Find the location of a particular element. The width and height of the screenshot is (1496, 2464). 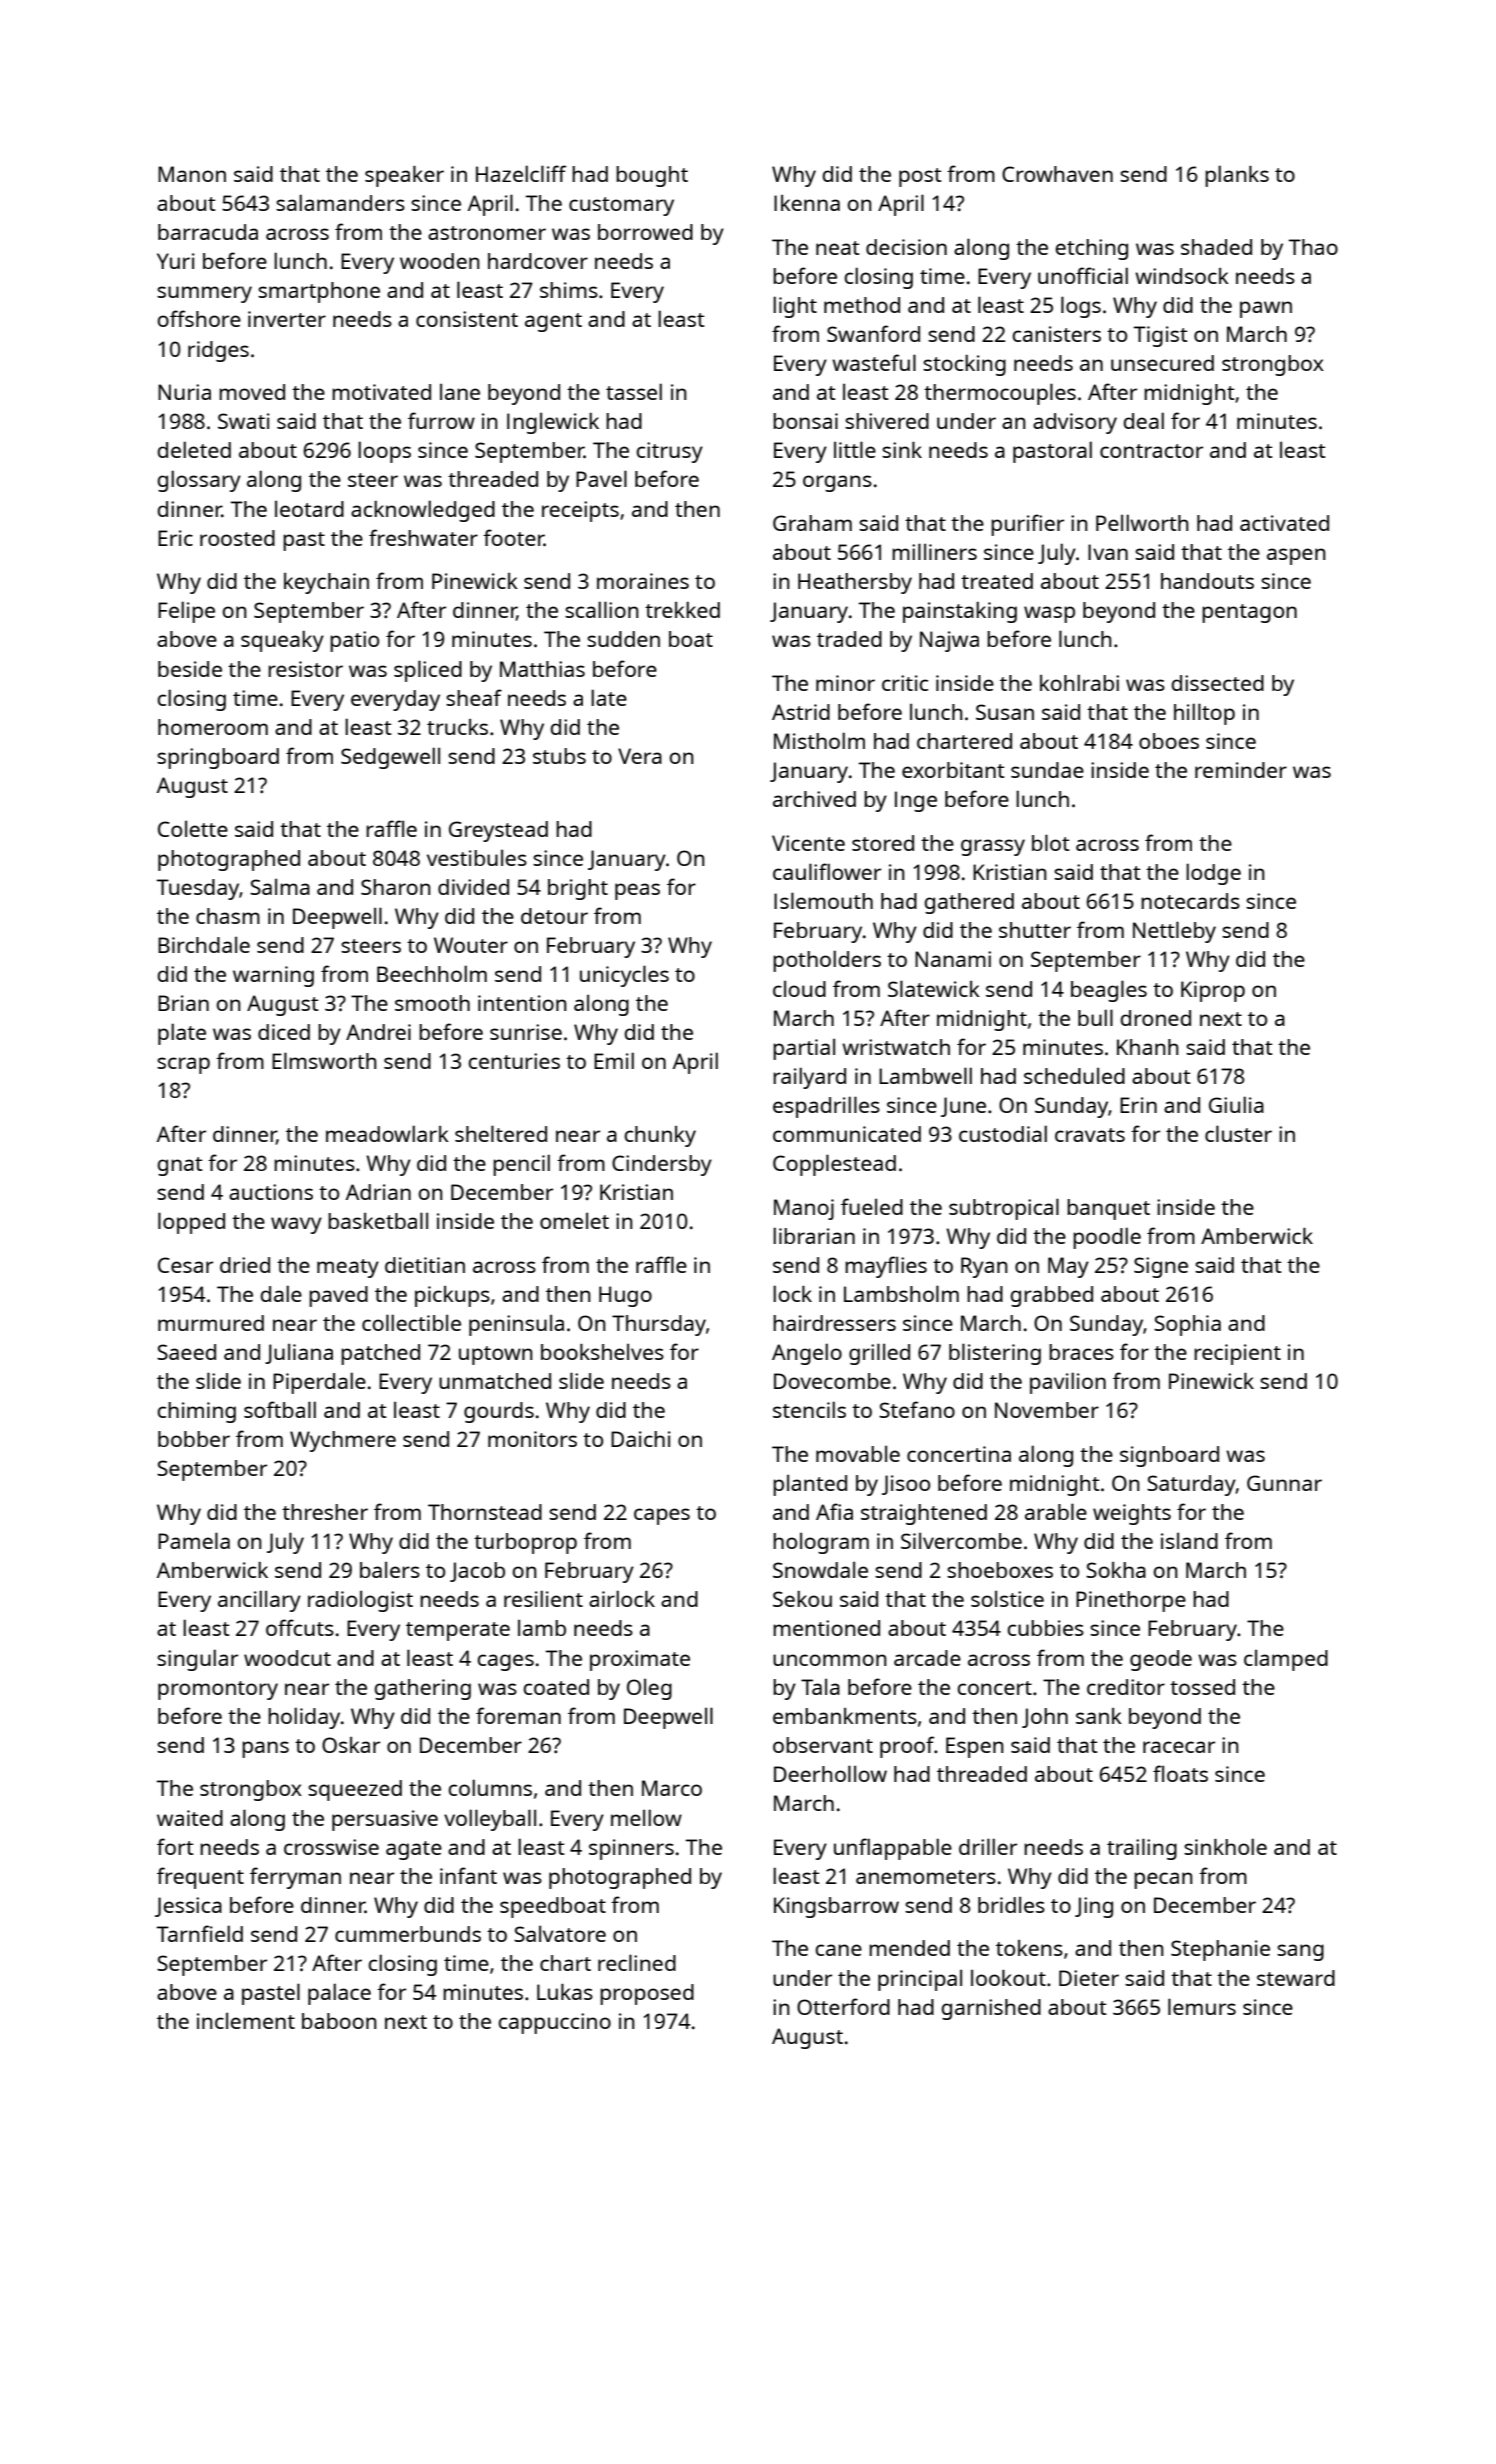

floats is located at coordinates (1180, 1773).
